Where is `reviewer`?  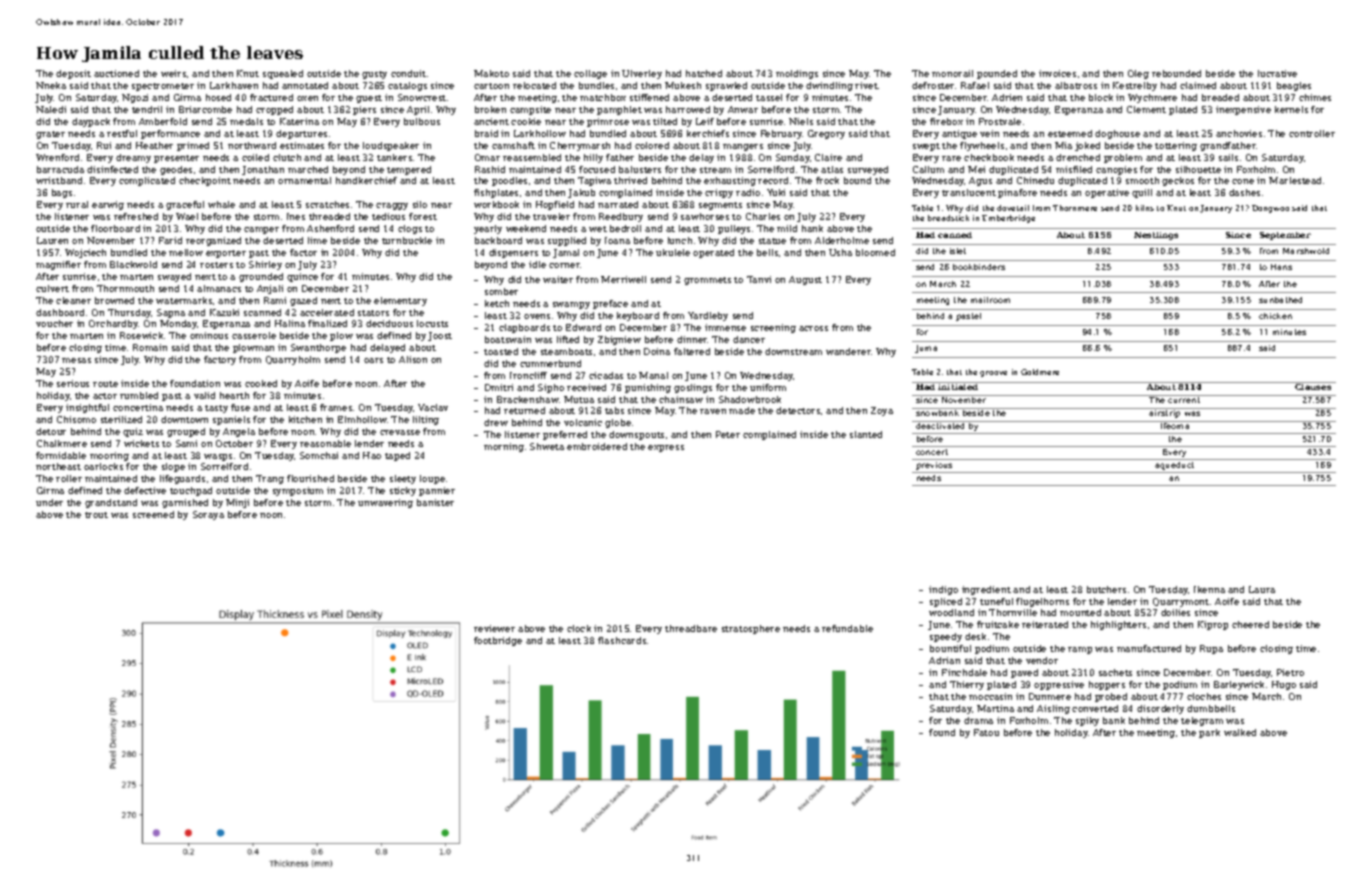 reviewer is located at coordinates (494, 628).
